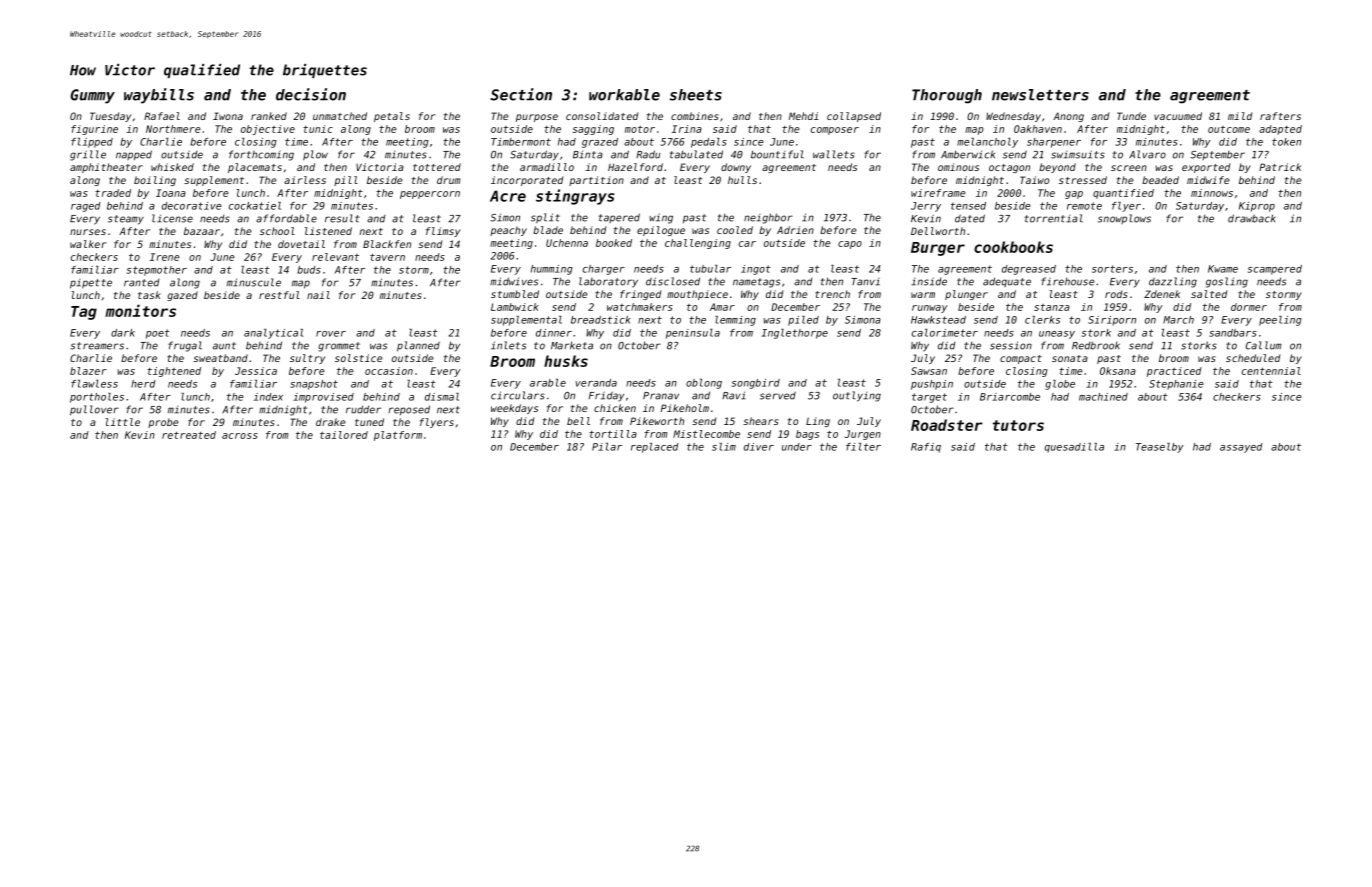  I want to click on laboratory, so click(608, 282).
